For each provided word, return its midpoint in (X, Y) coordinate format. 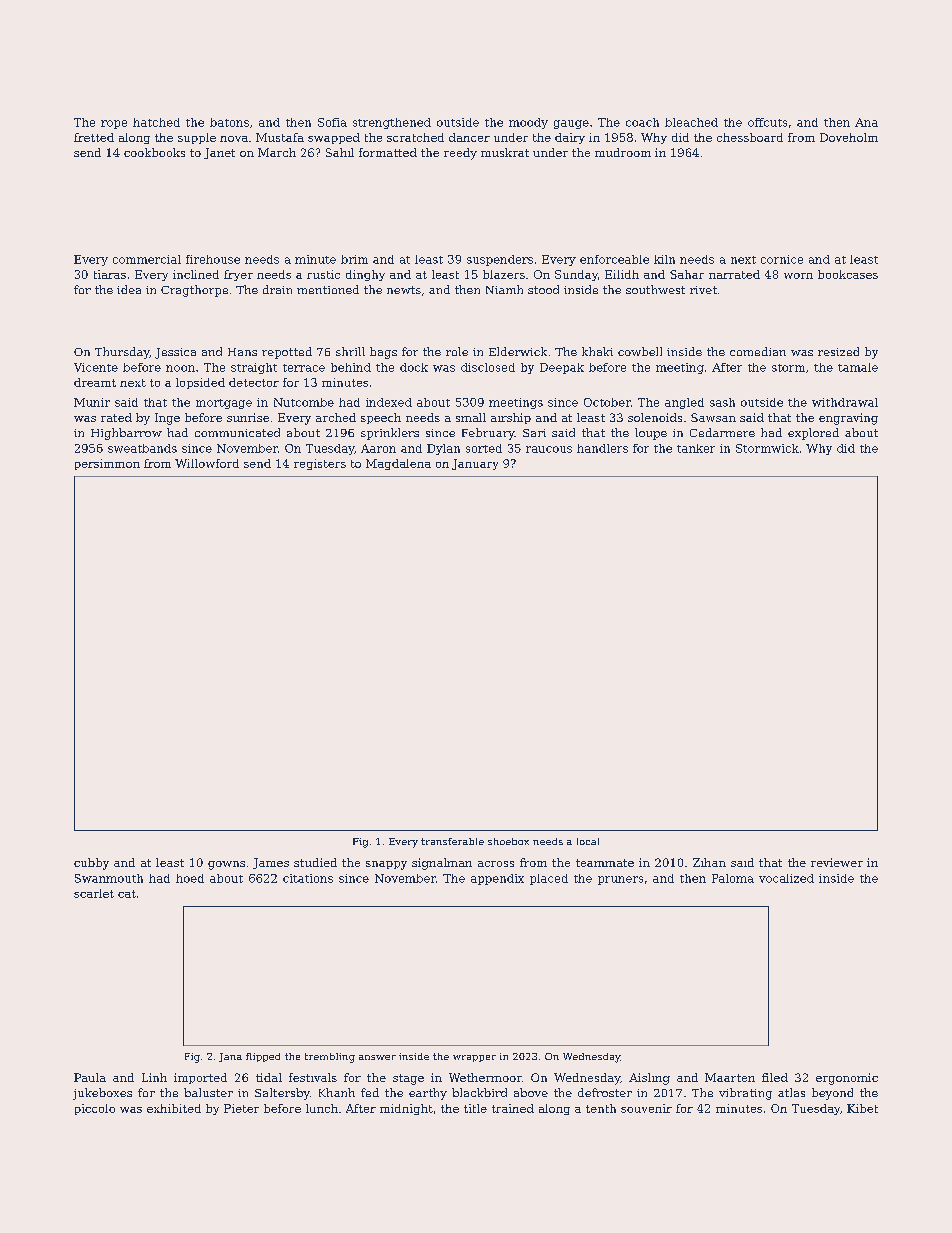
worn (798, 276)
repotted (287, 353)
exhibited (174, 1108)
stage (408, 1079)
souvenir (646, 1108)
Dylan (443, 449)
